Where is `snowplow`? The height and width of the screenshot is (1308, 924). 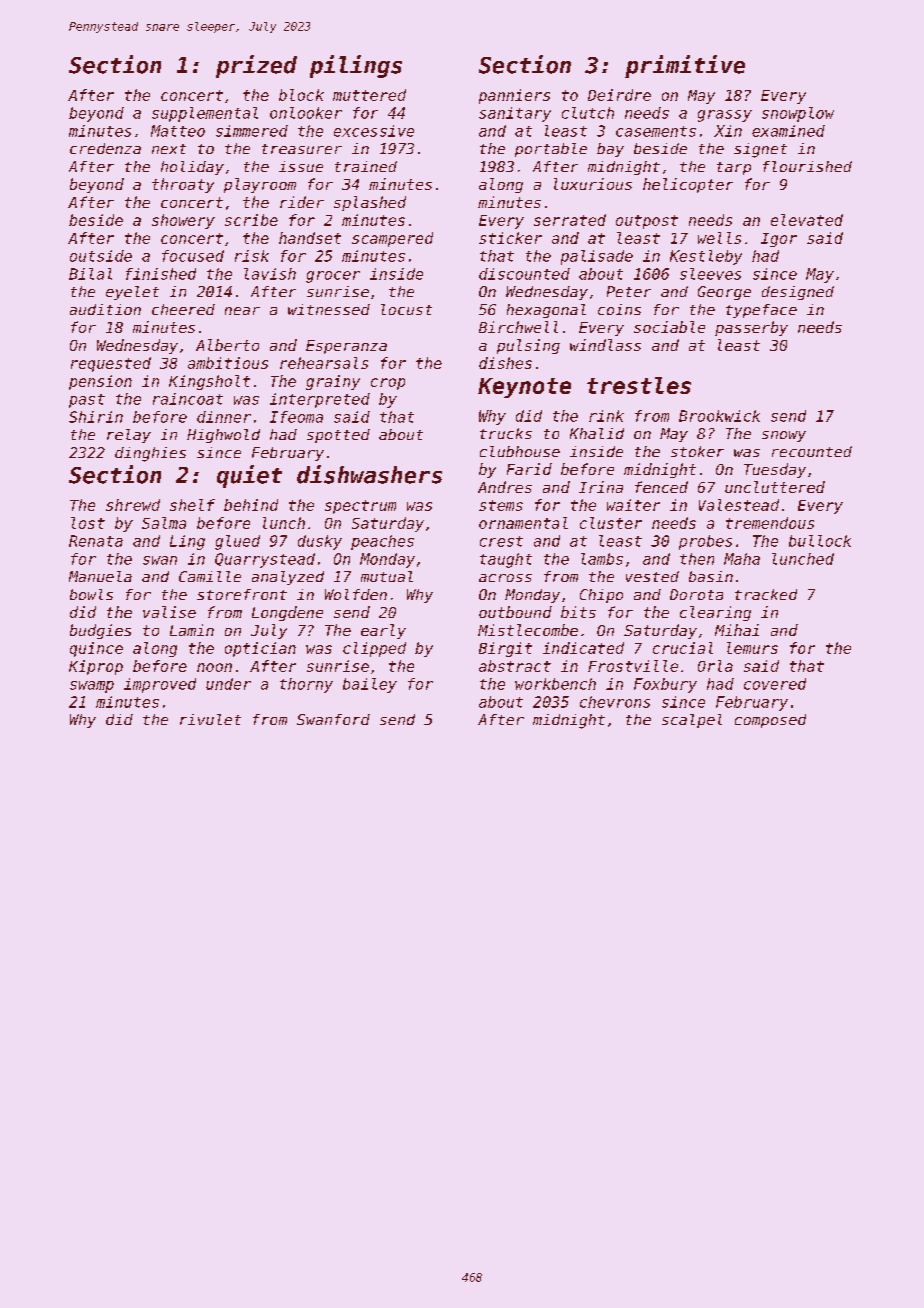 snowplow is located at coordinates (798, 114).
